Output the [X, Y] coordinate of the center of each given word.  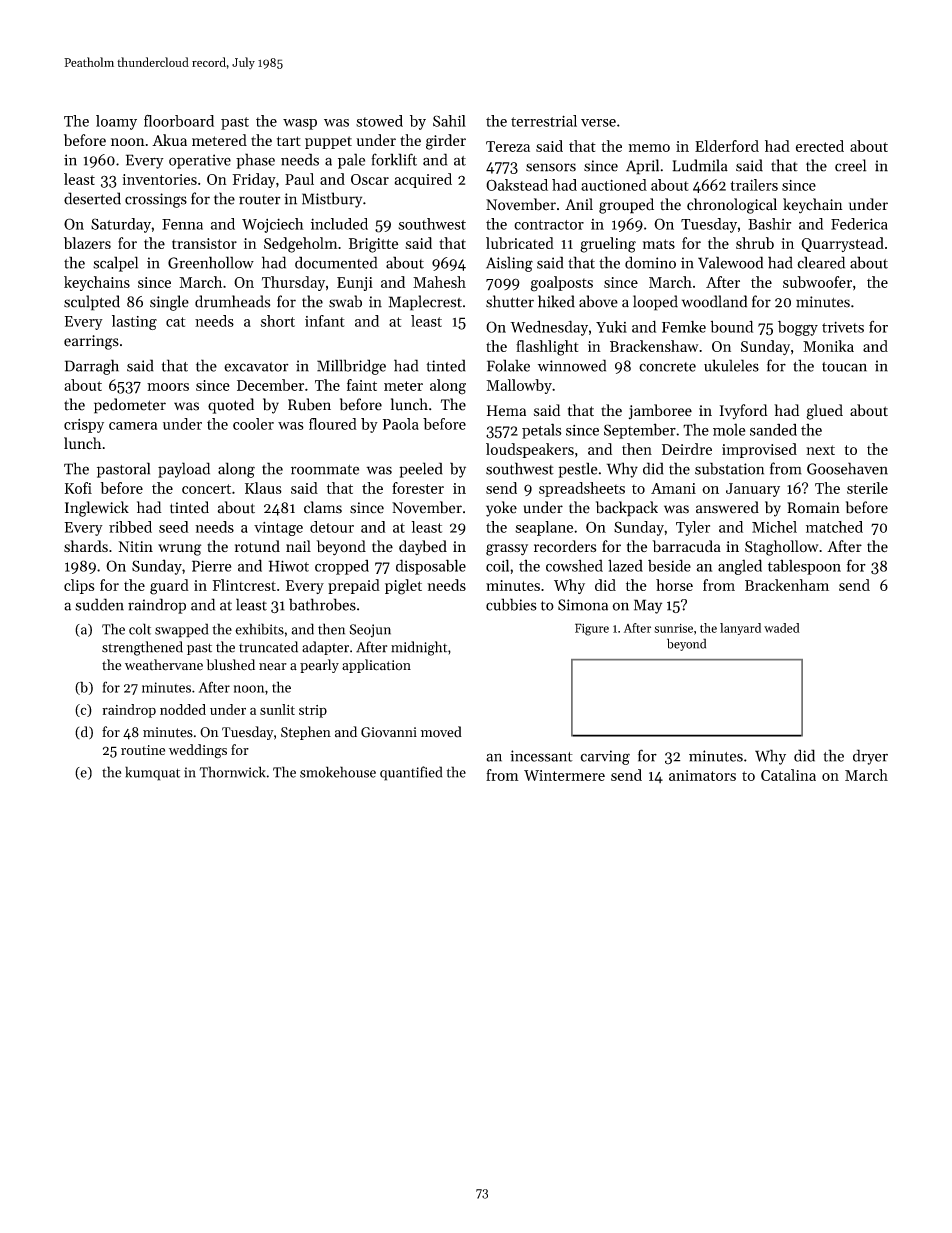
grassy [507, 550]
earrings [91, 342]
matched [834, 527]
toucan [844, 367]
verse [598, 123]
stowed [379, 121]
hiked [556, 301]
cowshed [574, 565]
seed [174, 527]
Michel [774, 527]
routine [143, 750]
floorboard [179, 120]
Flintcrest [244, 585]
